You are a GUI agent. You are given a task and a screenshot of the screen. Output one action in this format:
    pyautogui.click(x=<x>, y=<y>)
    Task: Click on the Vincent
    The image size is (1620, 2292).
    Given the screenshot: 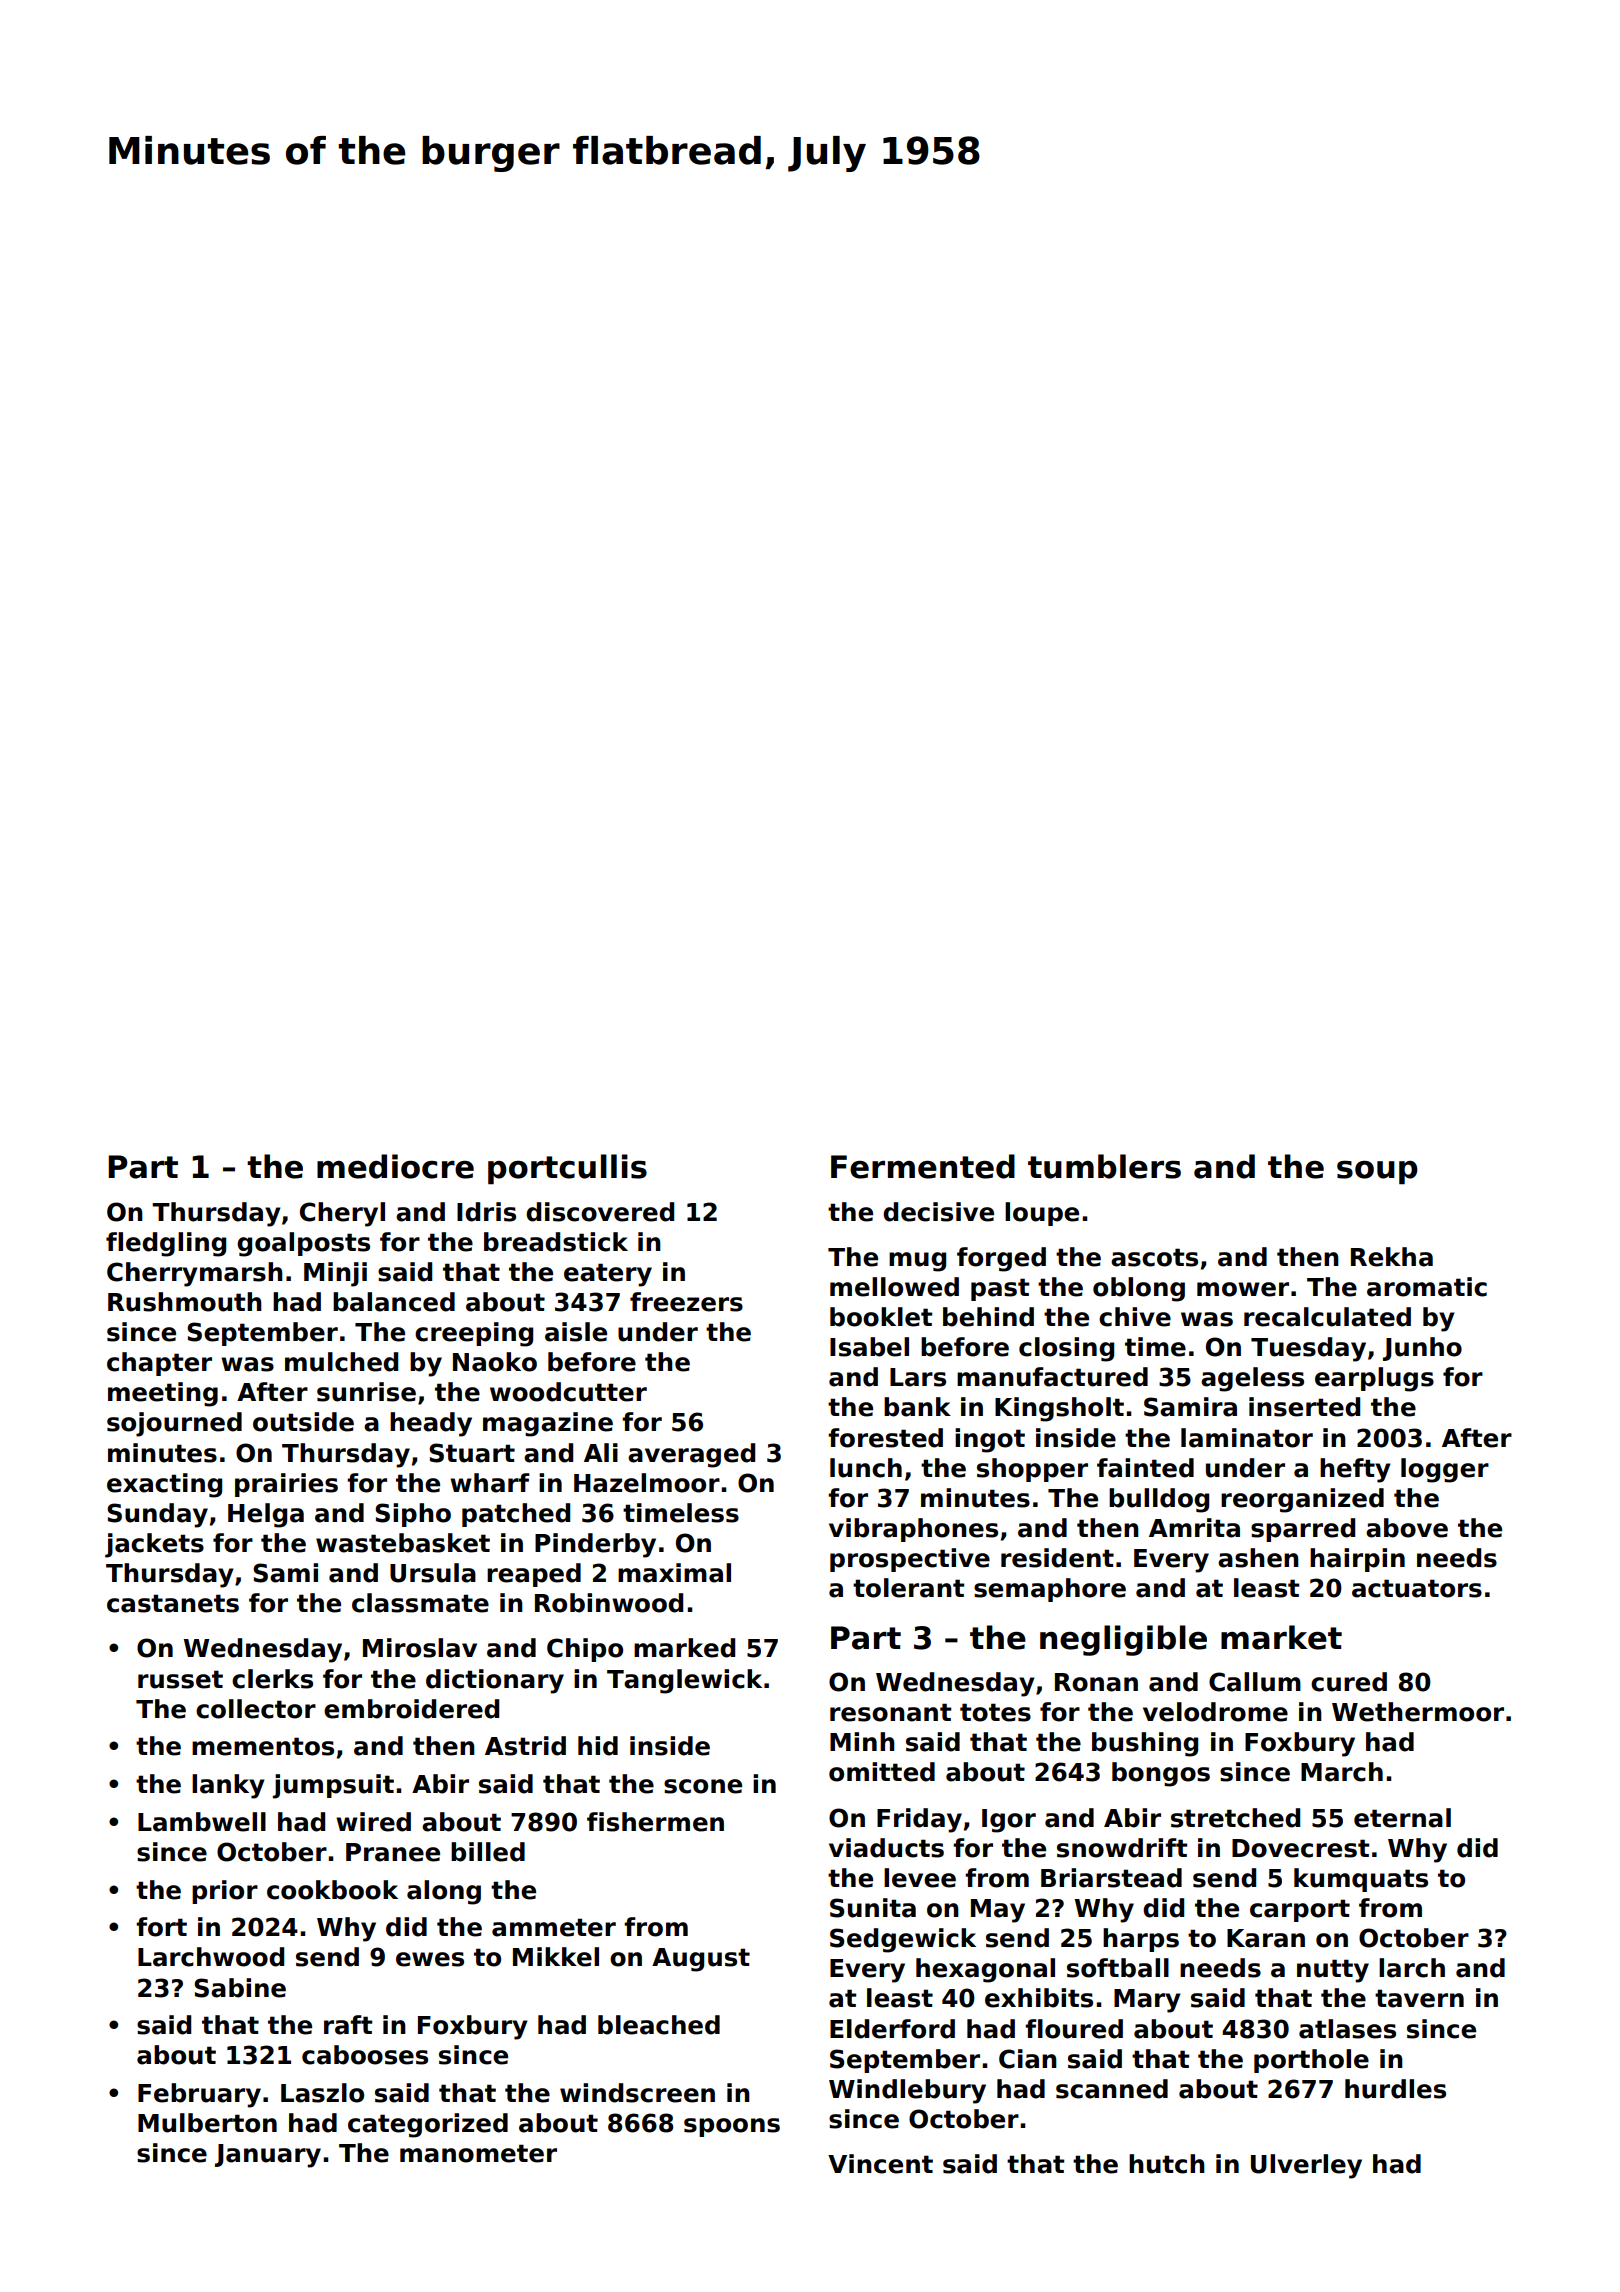 What is the action you would take?
    pyautogui.click(x=880, y=2164)
